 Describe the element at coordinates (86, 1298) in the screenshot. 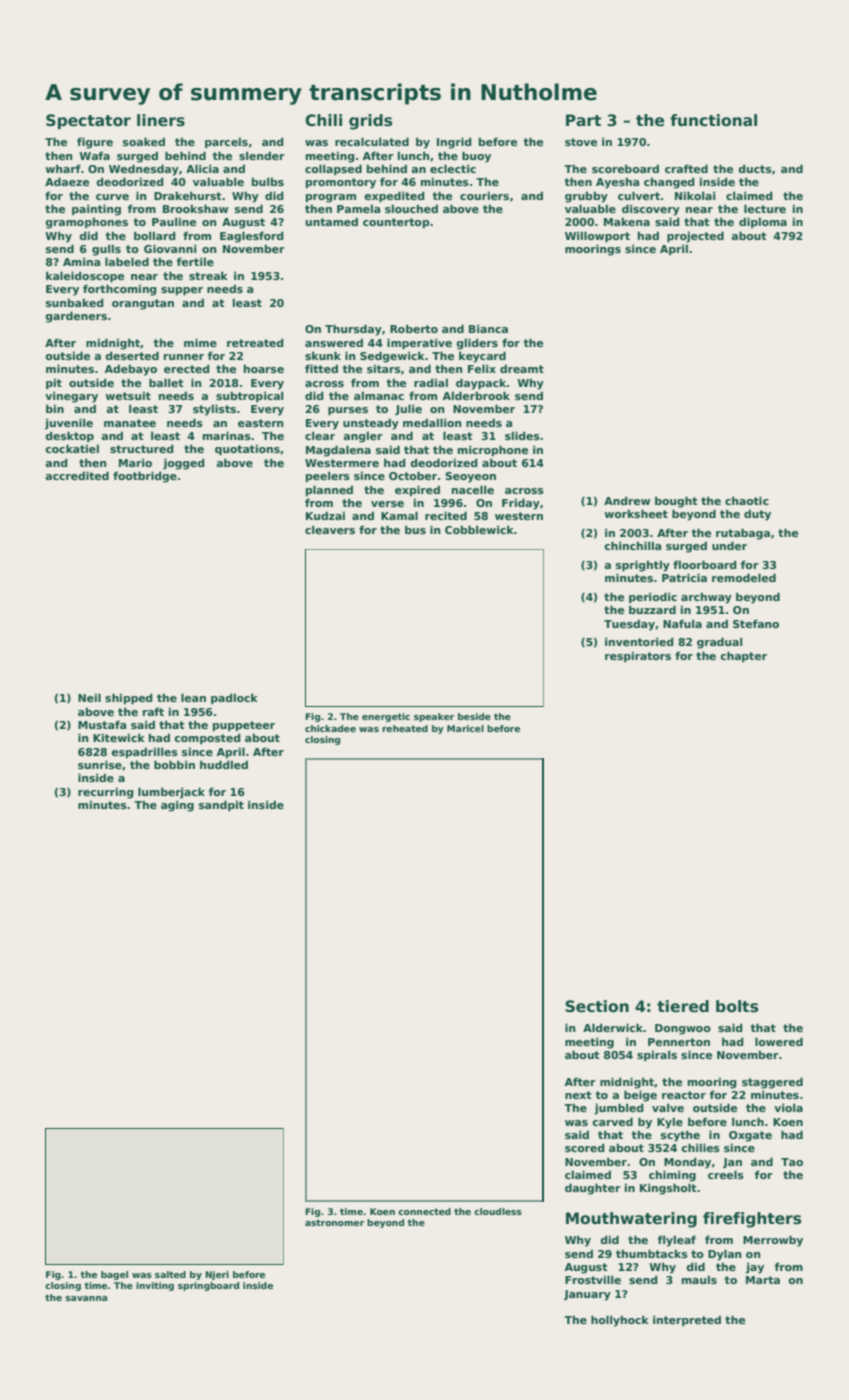

I see `savanna` at that location.
